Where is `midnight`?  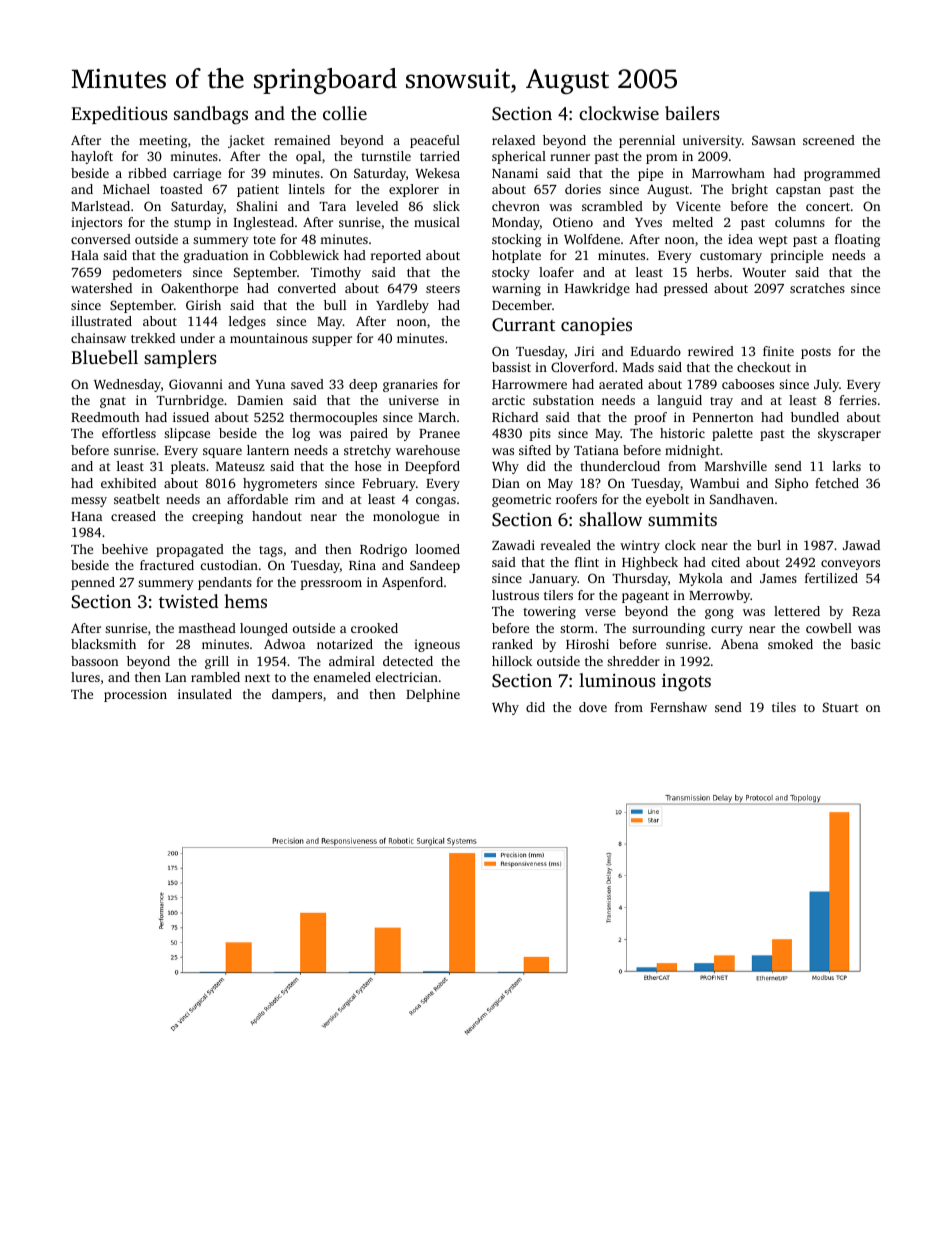
midnight is located at coordinates (692, 451).
